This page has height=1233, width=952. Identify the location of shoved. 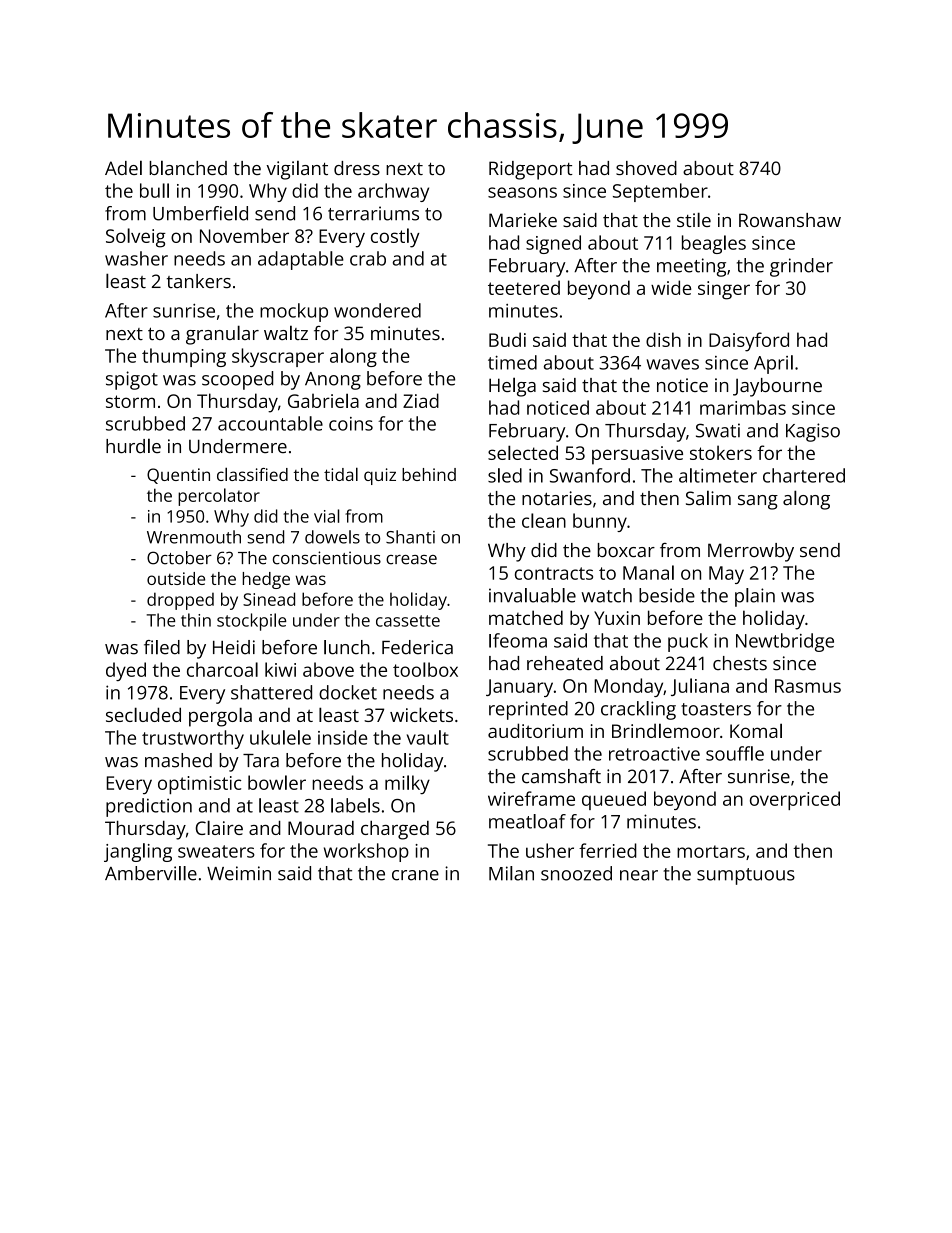
(646, 168).
